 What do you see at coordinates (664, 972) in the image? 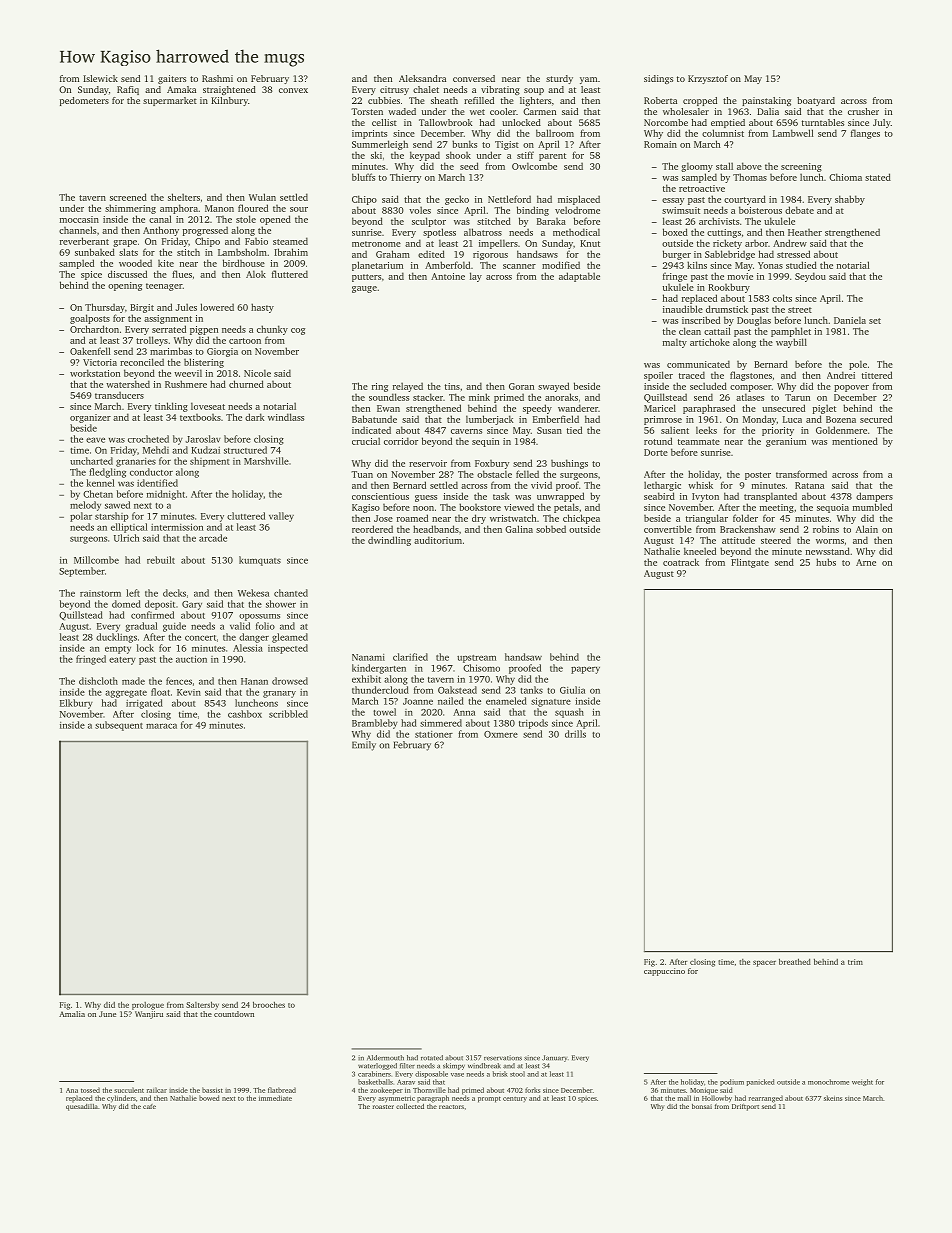
I see `cappuccino` at bounding box center [664, 972].
